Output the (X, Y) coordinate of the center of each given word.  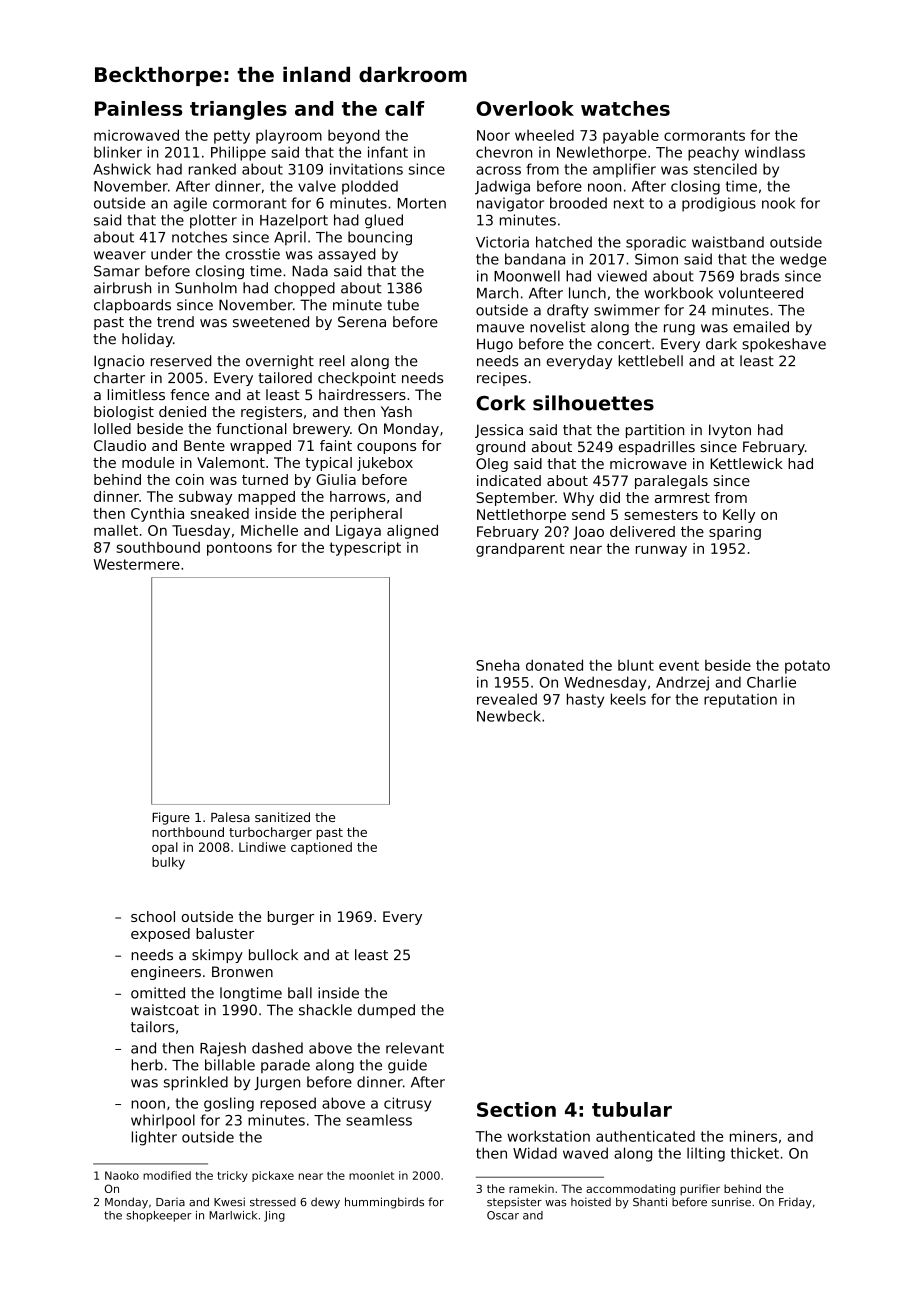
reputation (740, 701)
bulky (168, 863)
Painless (138, 108)
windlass (775, 152)
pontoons (239, 549)
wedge (803, 260)
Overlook (525, 108)
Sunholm (206, 288)
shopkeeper (159, 1216)
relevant (415, 1048)
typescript (365, 549)
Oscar (503, 1215)
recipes (502, 379)
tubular (632, 1109)
